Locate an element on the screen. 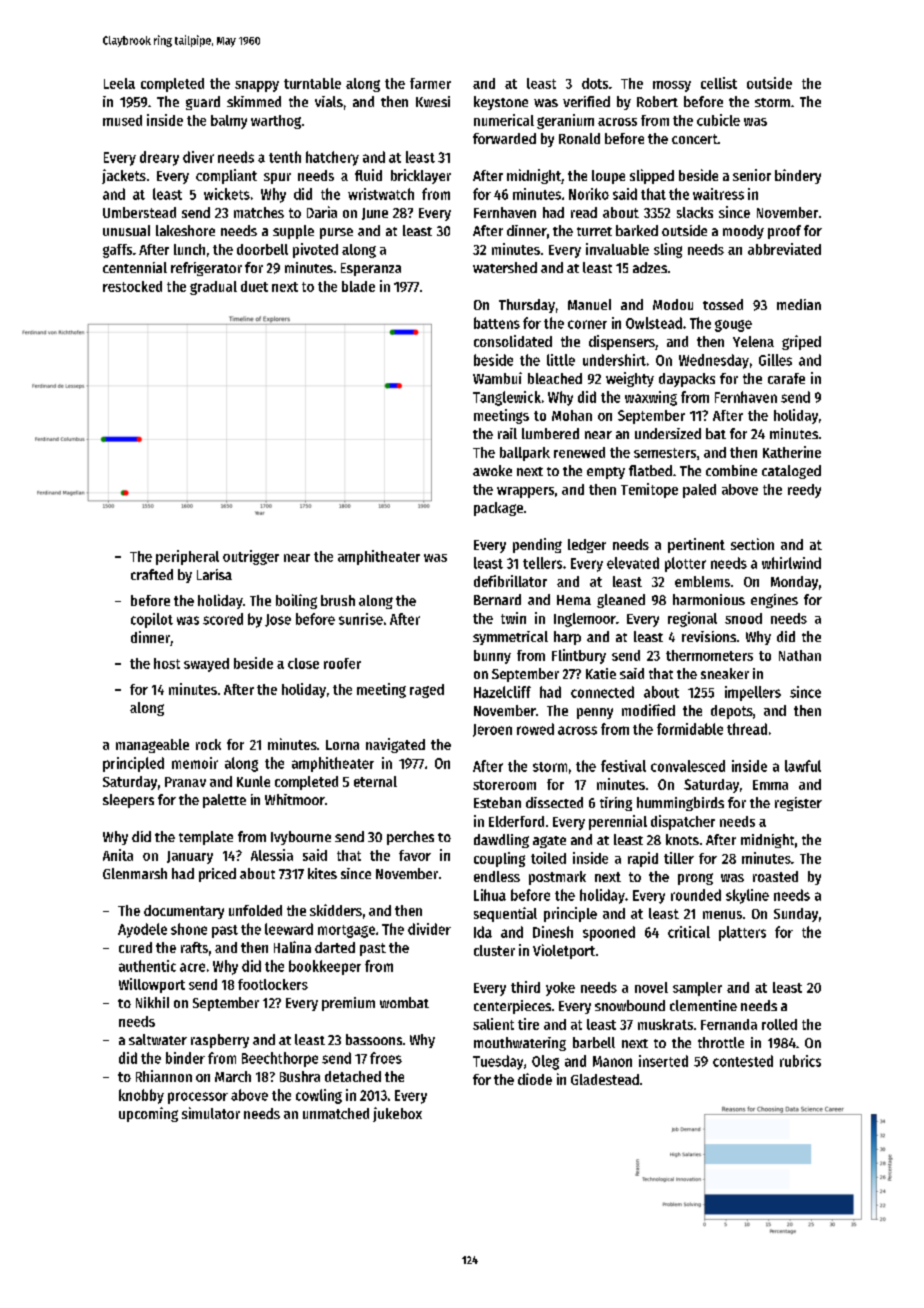  unmatched is located at coordinates (336, 1113).
